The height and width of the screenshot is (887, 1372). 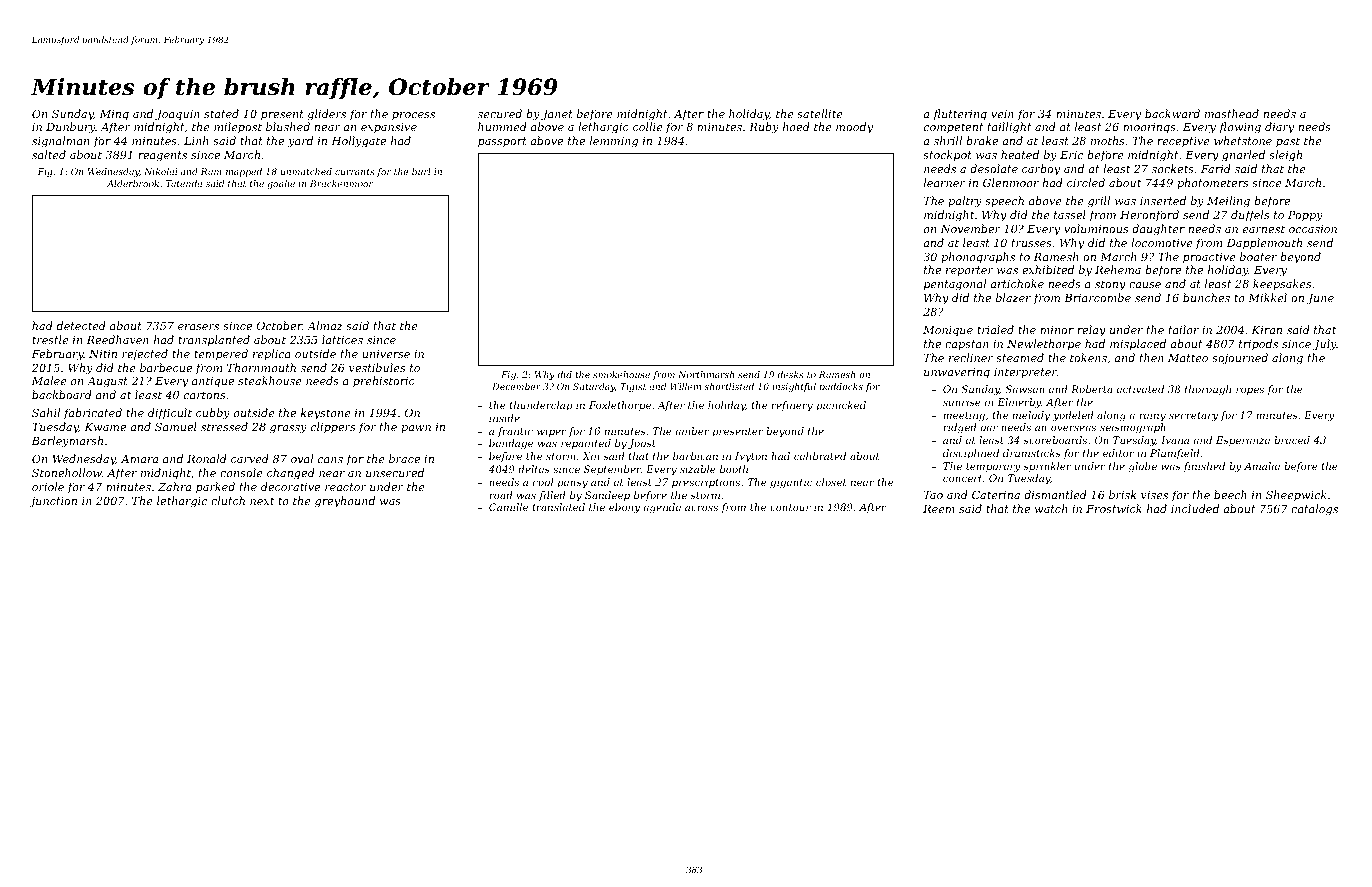 I want to click on ropes, so click(x=1250, y=391).
